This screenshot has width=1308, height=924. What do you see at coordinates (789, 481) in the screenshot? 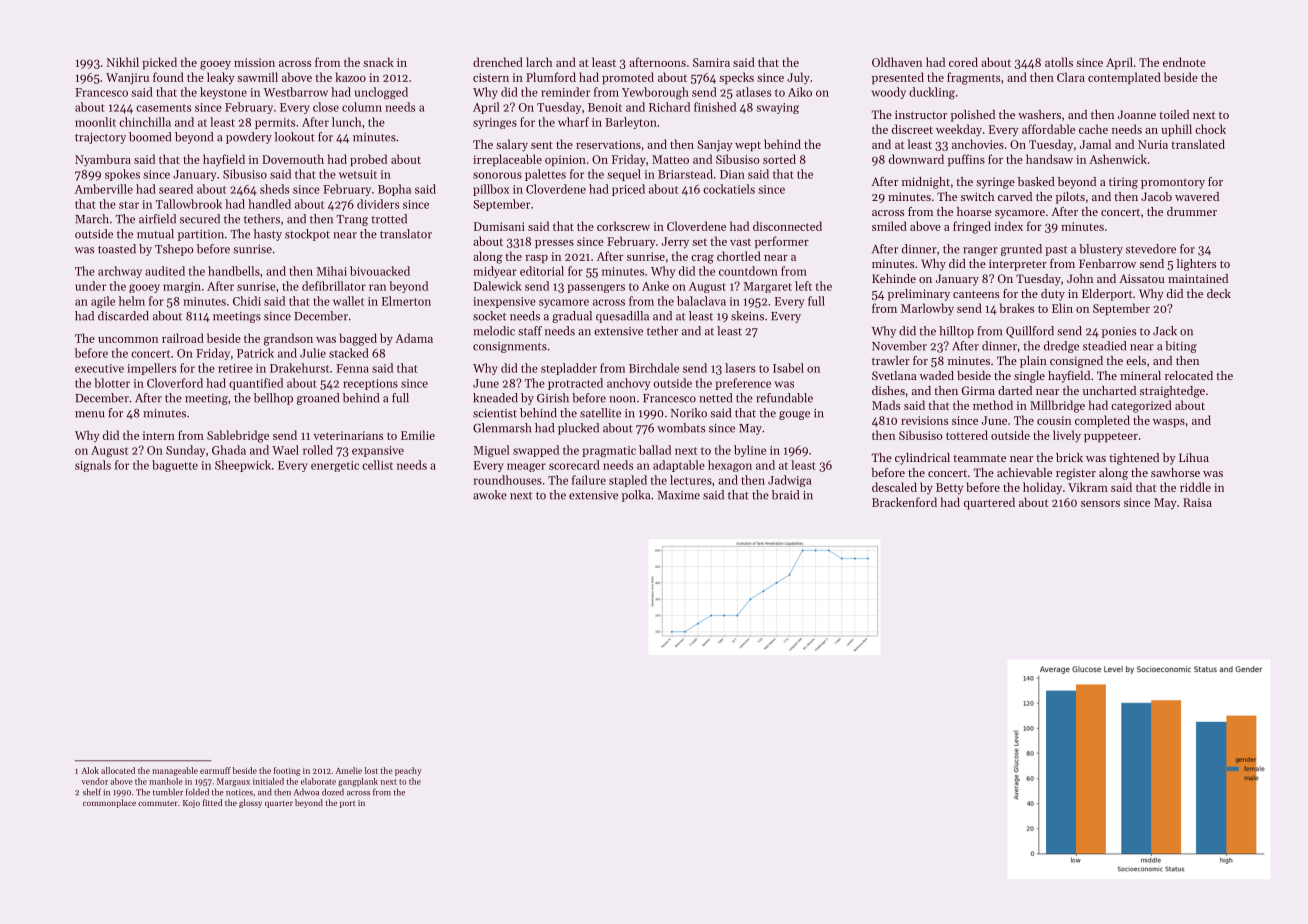
I see `Jadwiga` at bounding box center [789, 481].
